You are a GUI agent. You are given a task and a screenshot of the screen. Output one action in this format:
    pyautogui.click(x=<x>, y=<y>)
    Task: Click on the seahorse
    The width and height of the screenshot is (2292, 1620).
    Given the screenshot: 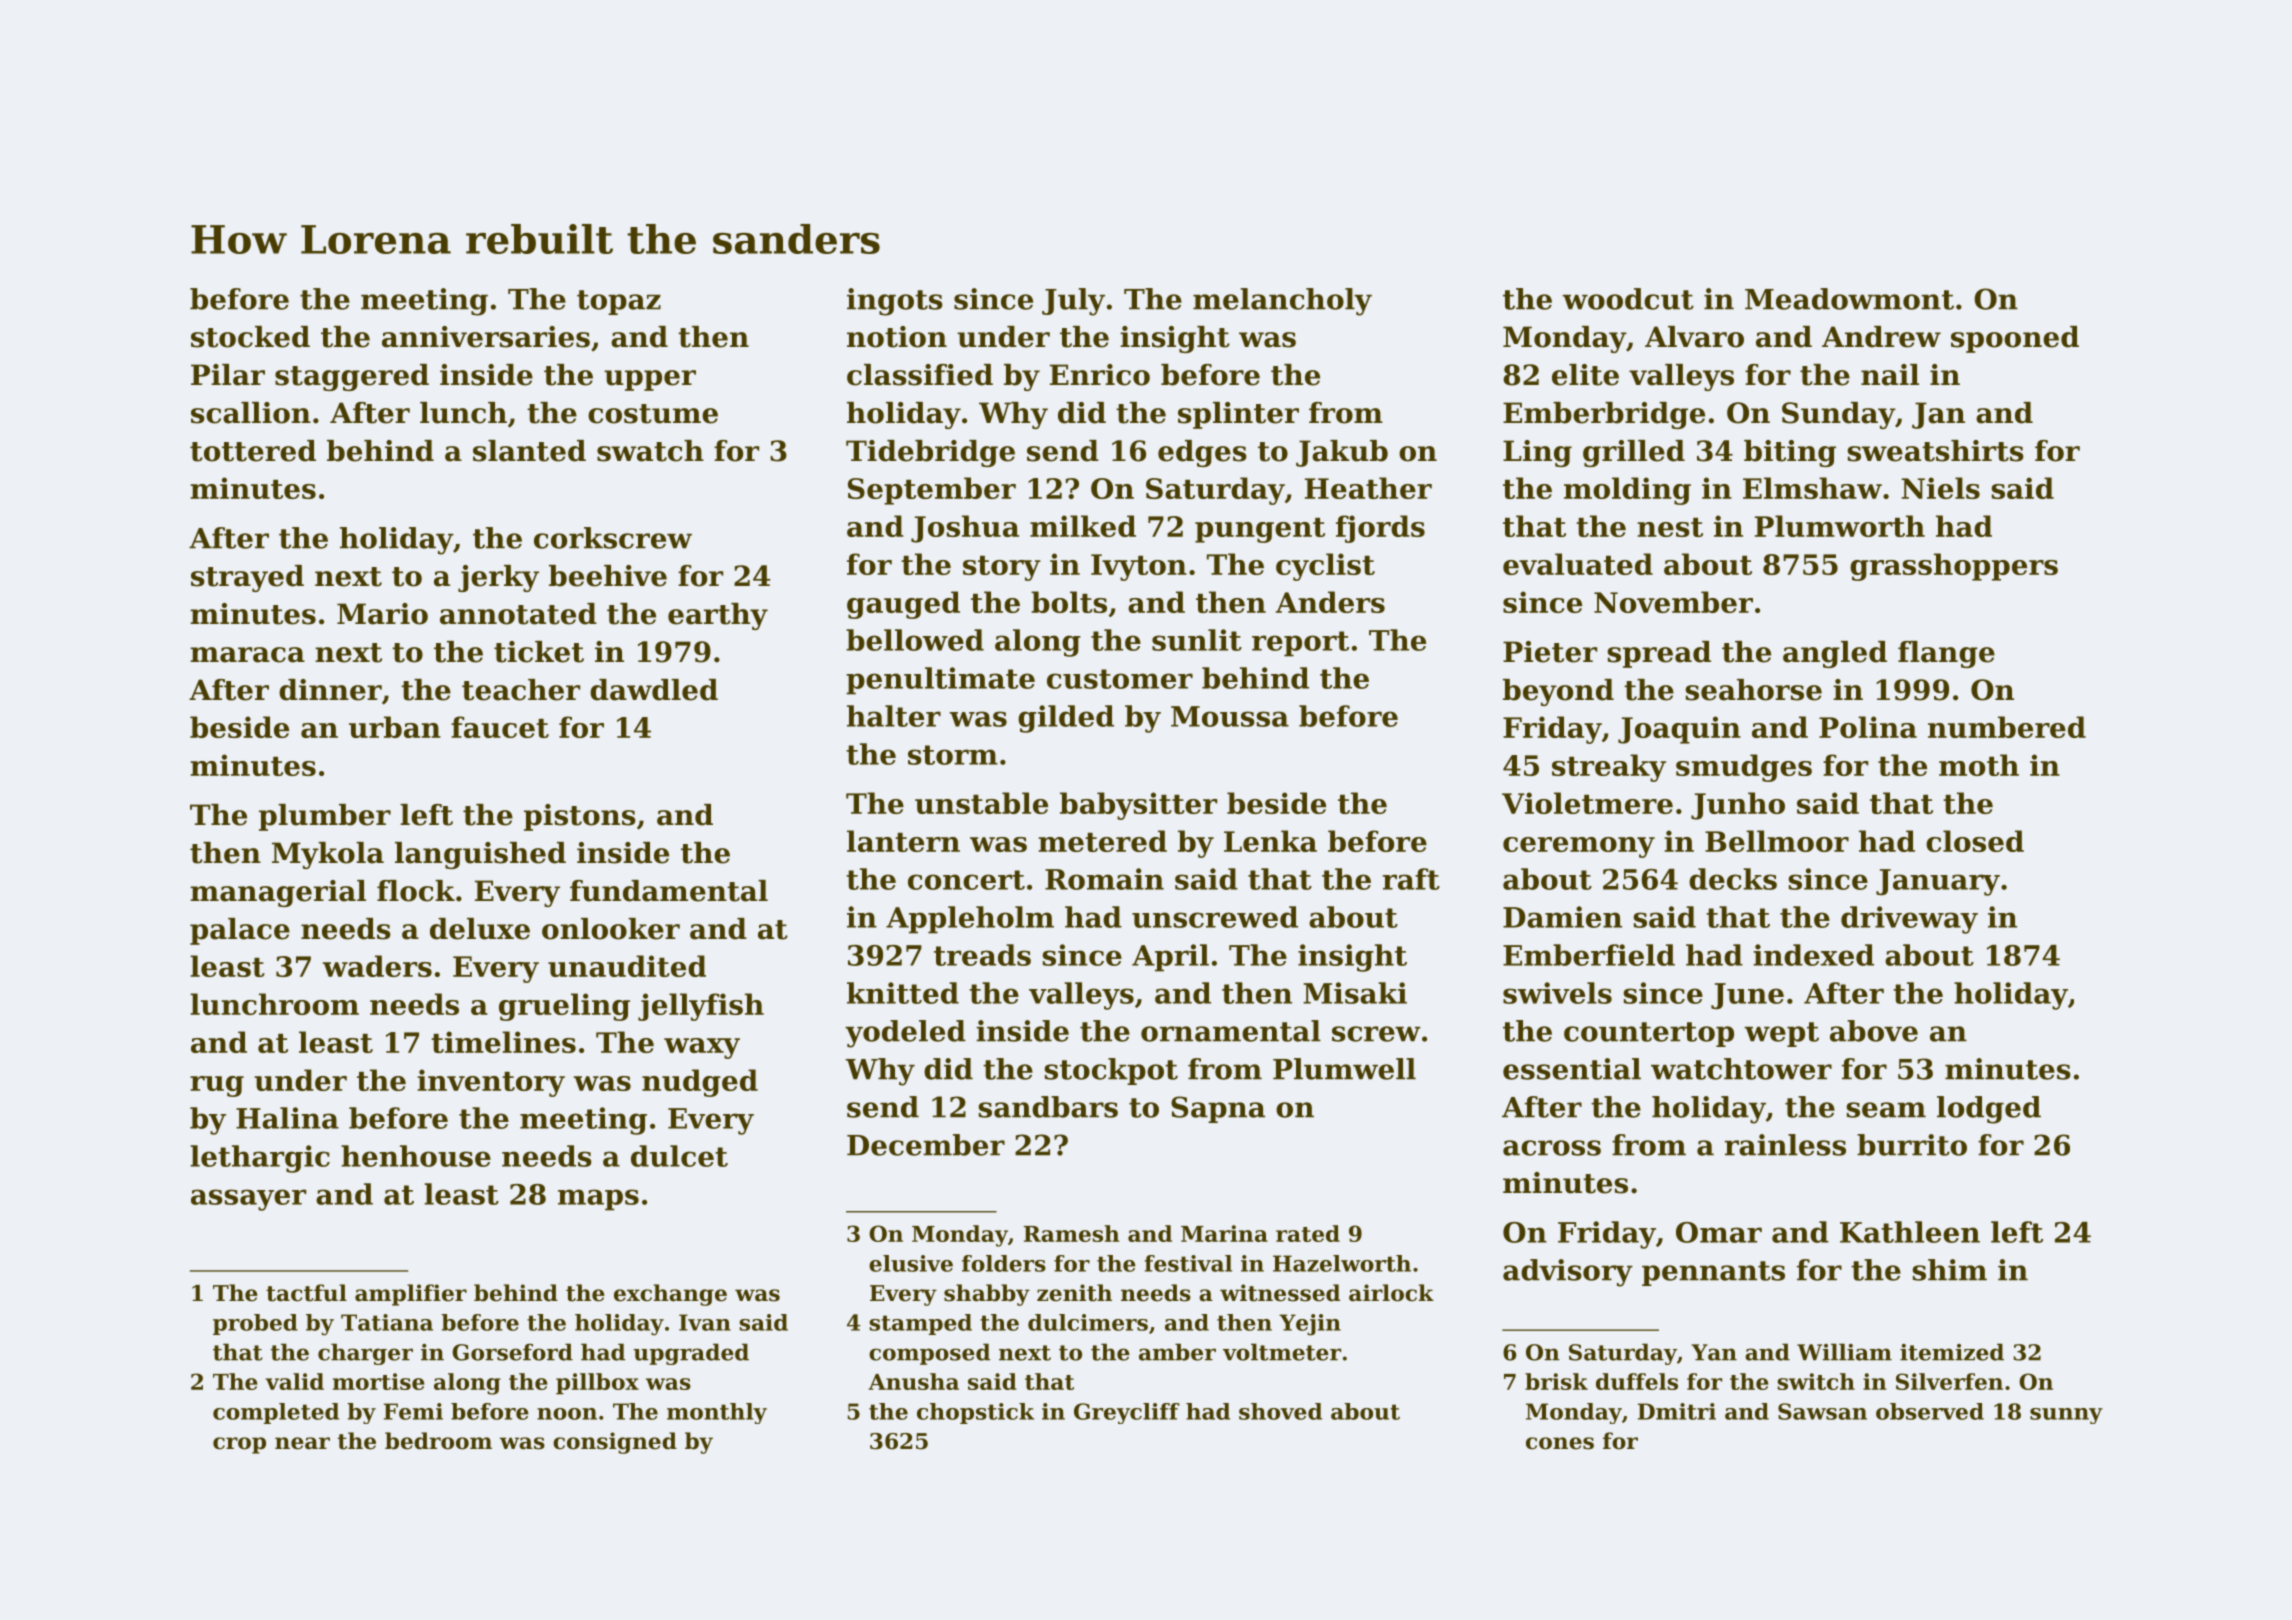 What is the action you would take?
    pyautogui.click(x=1753, y=690)
